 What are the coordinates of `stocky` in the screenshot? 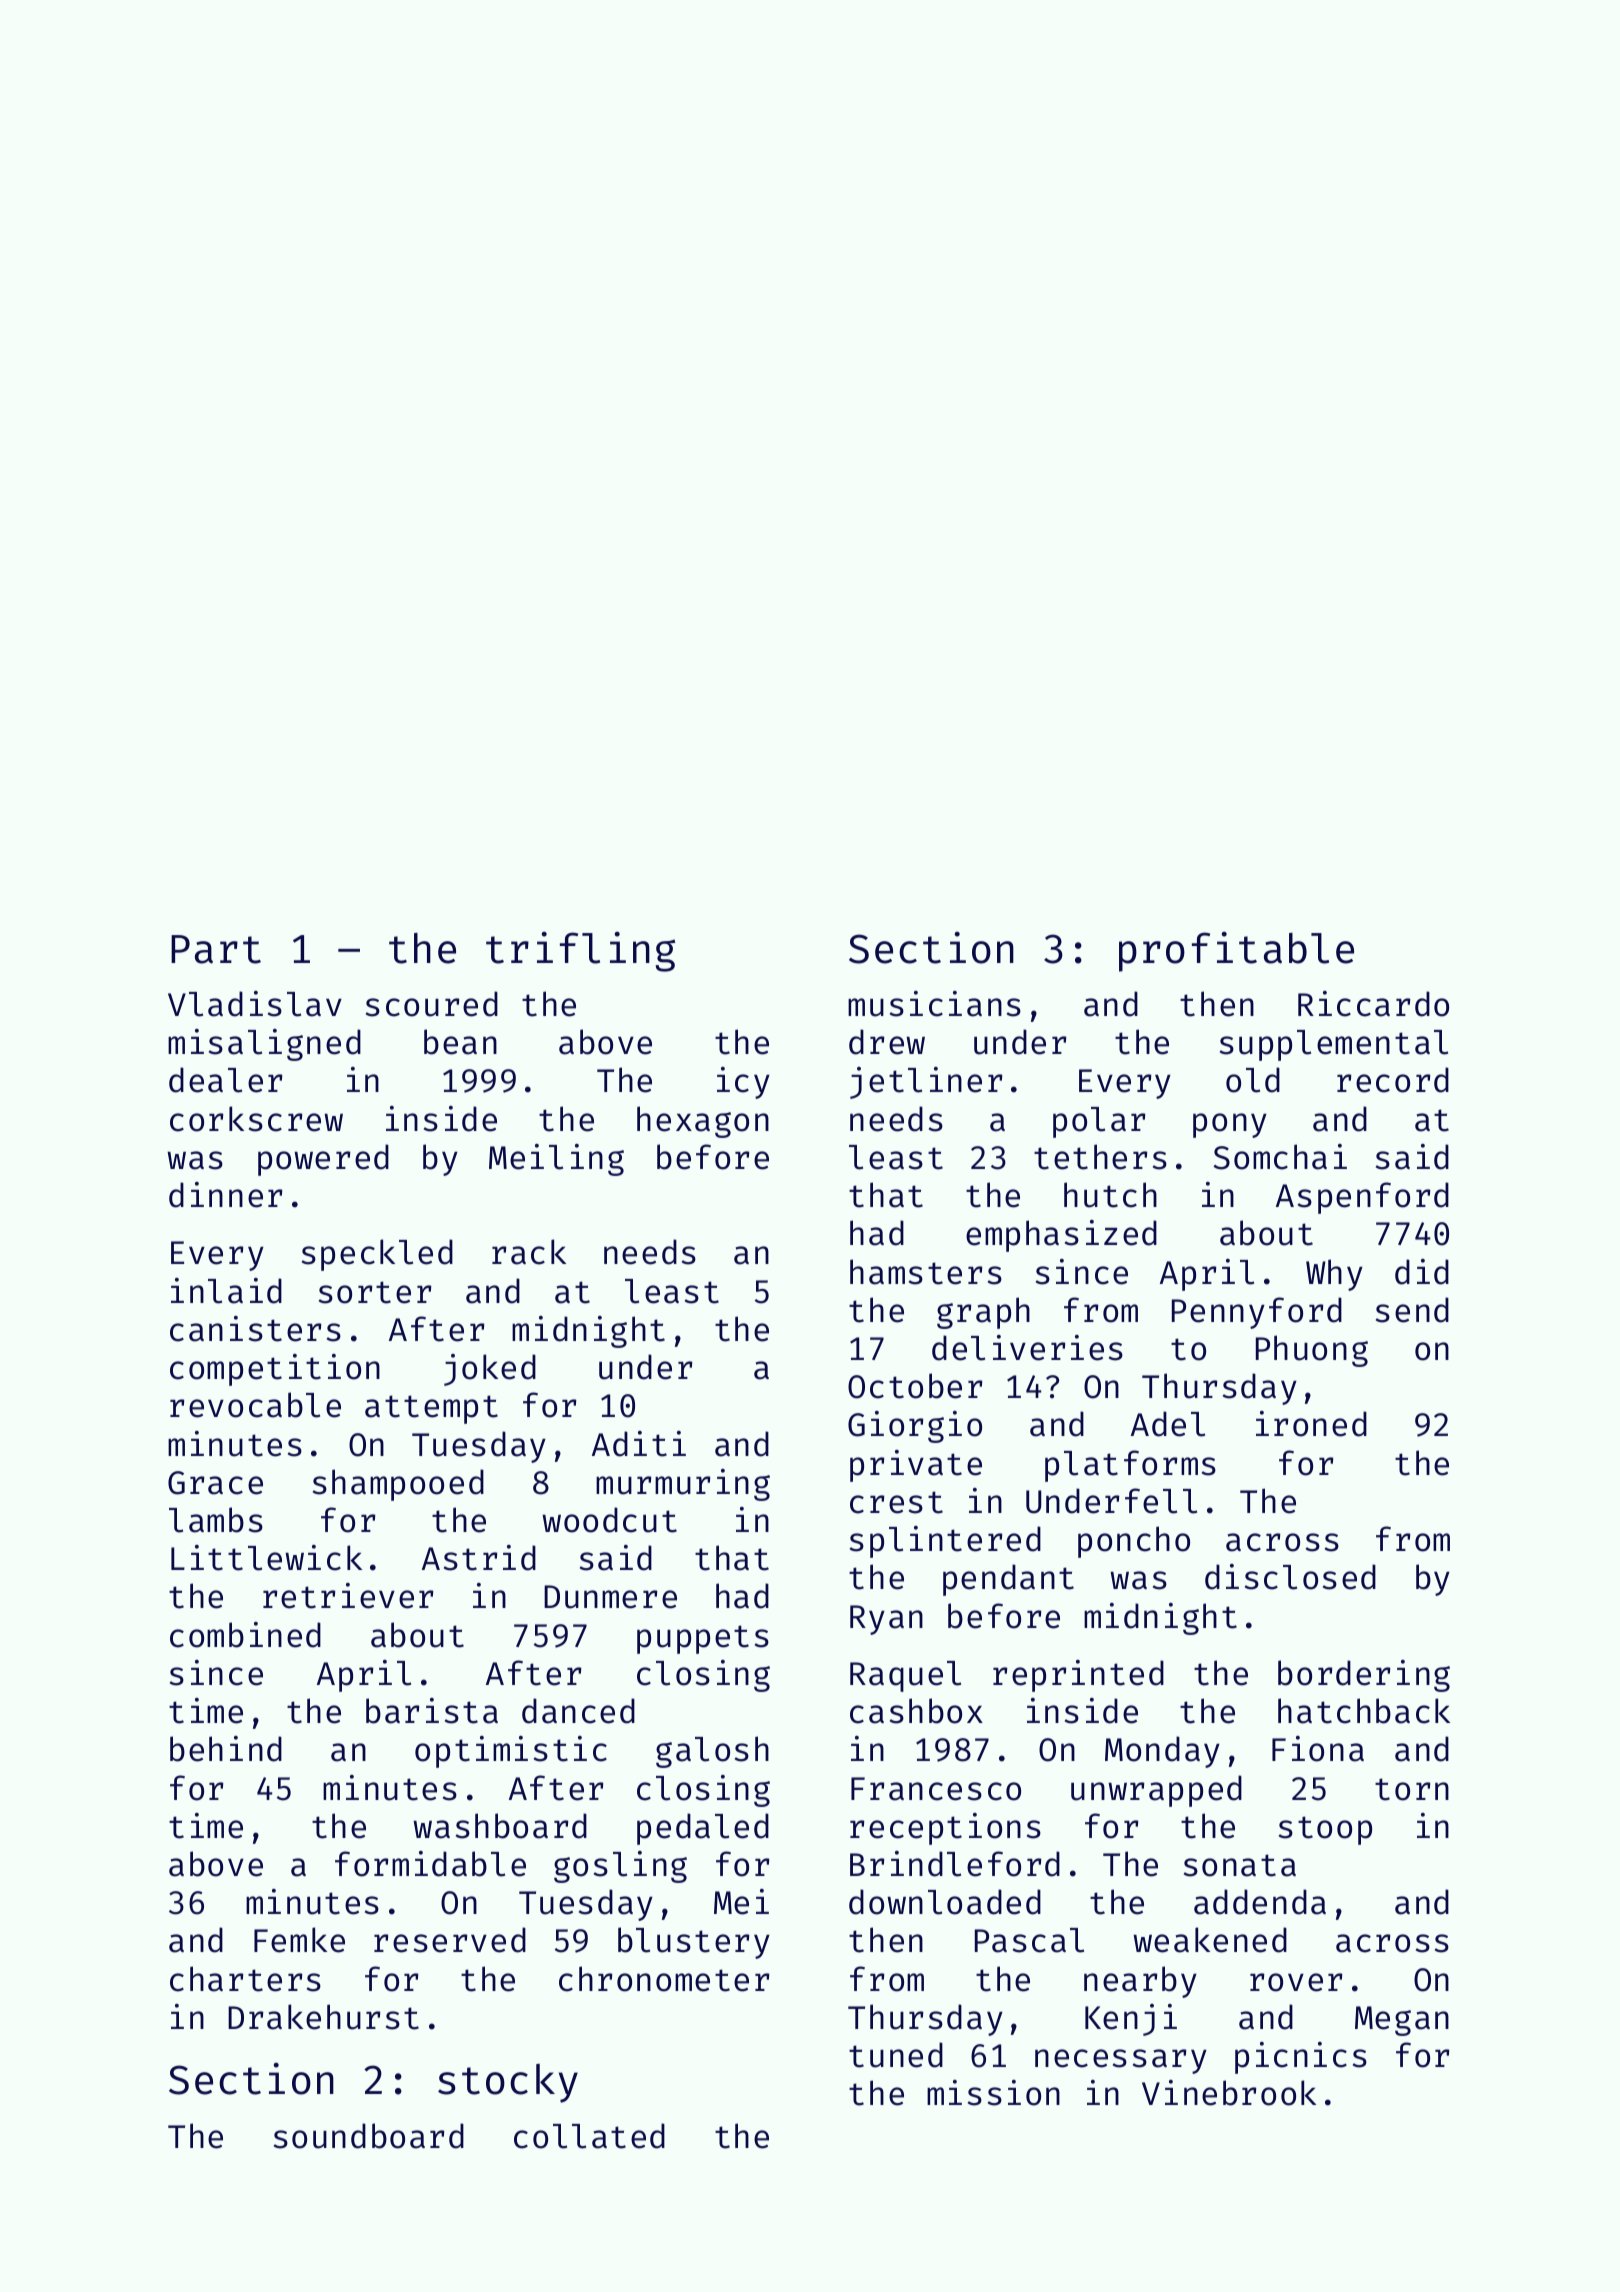 It's located at (508, 2083).
